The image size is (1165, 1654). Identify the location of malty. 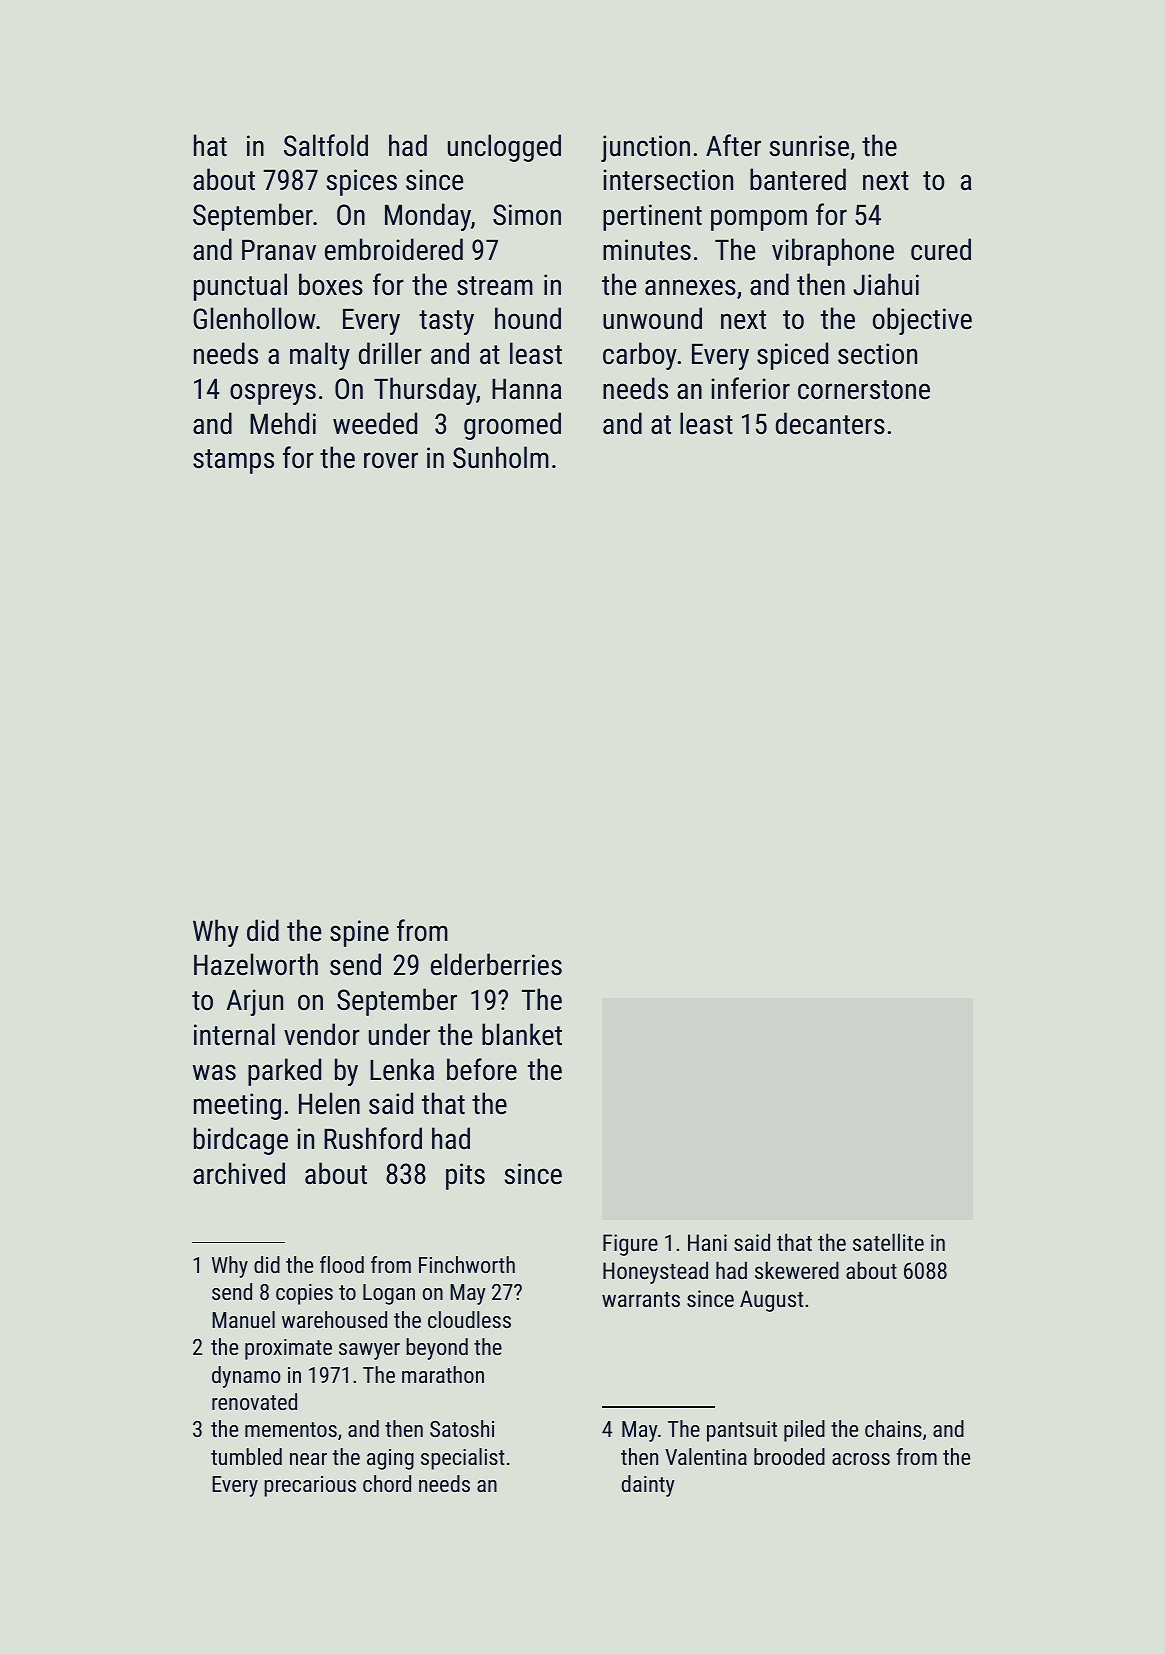
(320, 356).
